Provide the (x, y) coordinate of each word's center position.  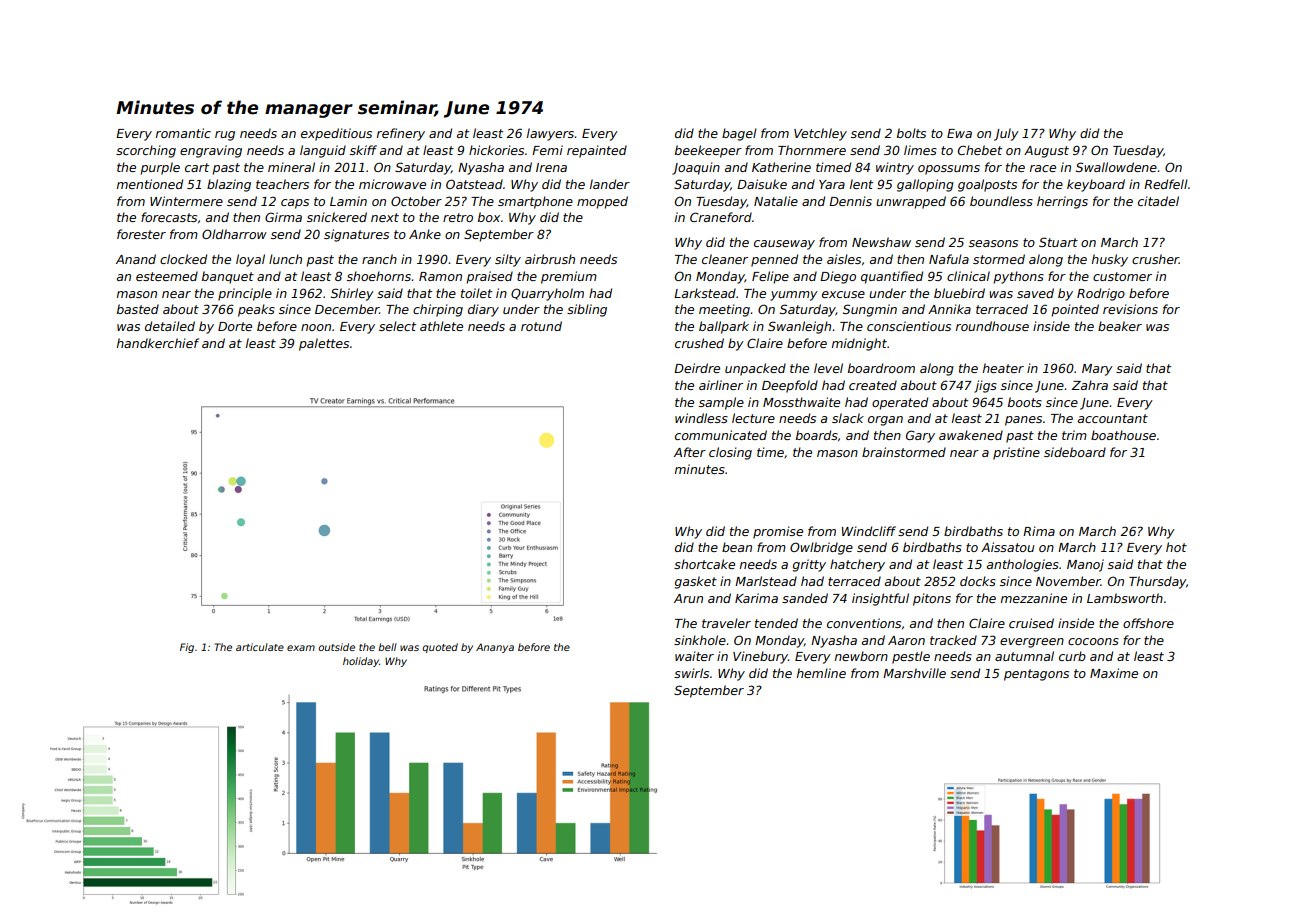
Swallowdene (1116, 167)
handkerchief (158, 343)
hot (1176, 547)
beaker (1120, 326)
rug (225, 136)
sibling (587, 310)
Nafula (949, 259)
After (690, 452)
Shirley (352, 294)
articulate (260, 647)
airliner (721, 385)
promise (778, 532)
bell (387, 647)
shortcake (704, 564)
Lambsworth (1125, 598)
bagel (739, 134)
